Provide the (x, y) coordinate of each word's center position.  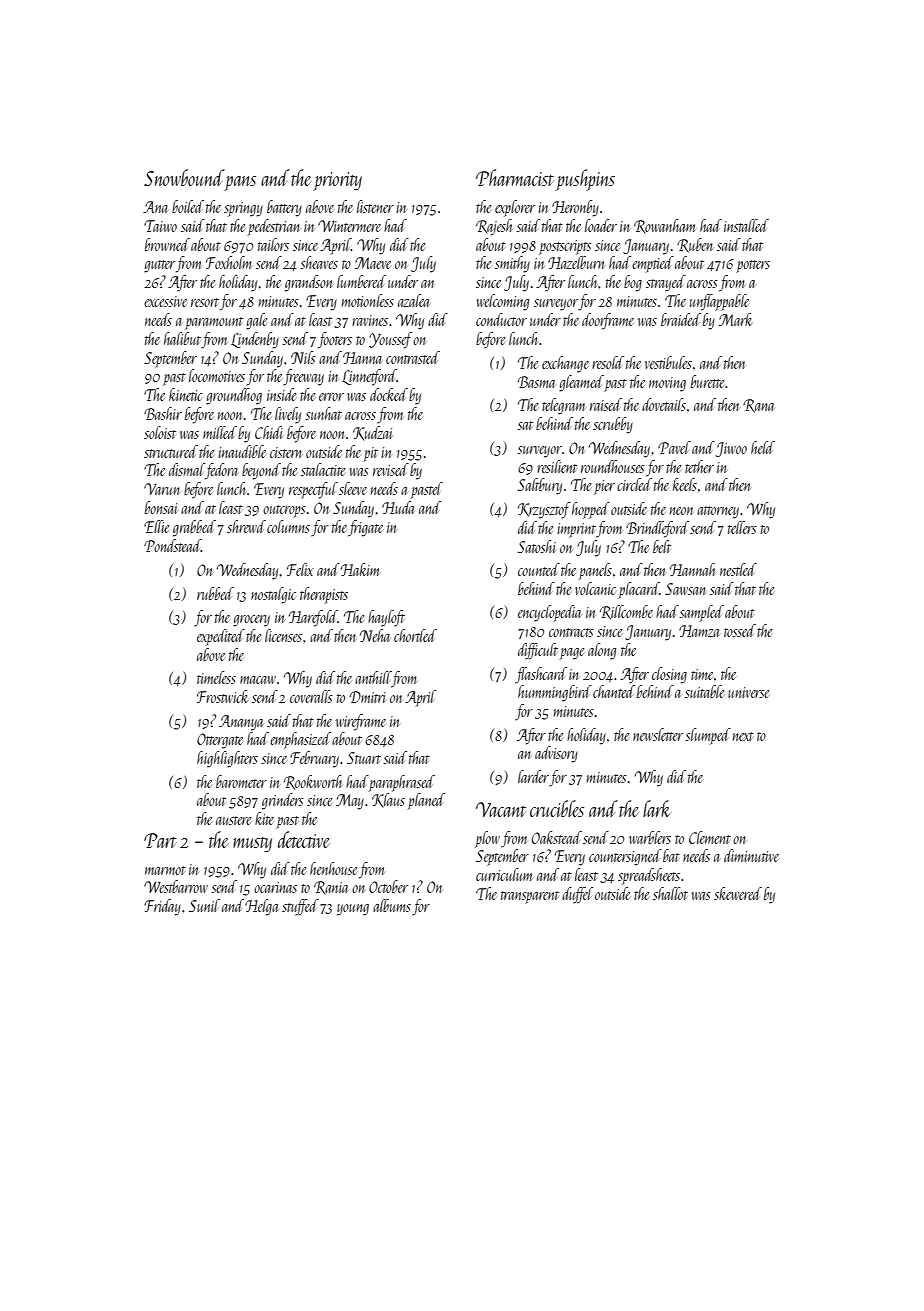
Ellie (156, 526)
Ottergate (220, 741)
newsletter (658, 734)
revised (391, 469)
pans (240, 183)
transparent (530, 897)
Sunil (204, 905)
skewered (738, 893)
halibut (182, 338)
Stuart (364, 758)
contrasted (413, 357)
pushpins (585, 180)
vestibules (668, 362)
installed (746, 225)
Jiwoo (731, 449)
